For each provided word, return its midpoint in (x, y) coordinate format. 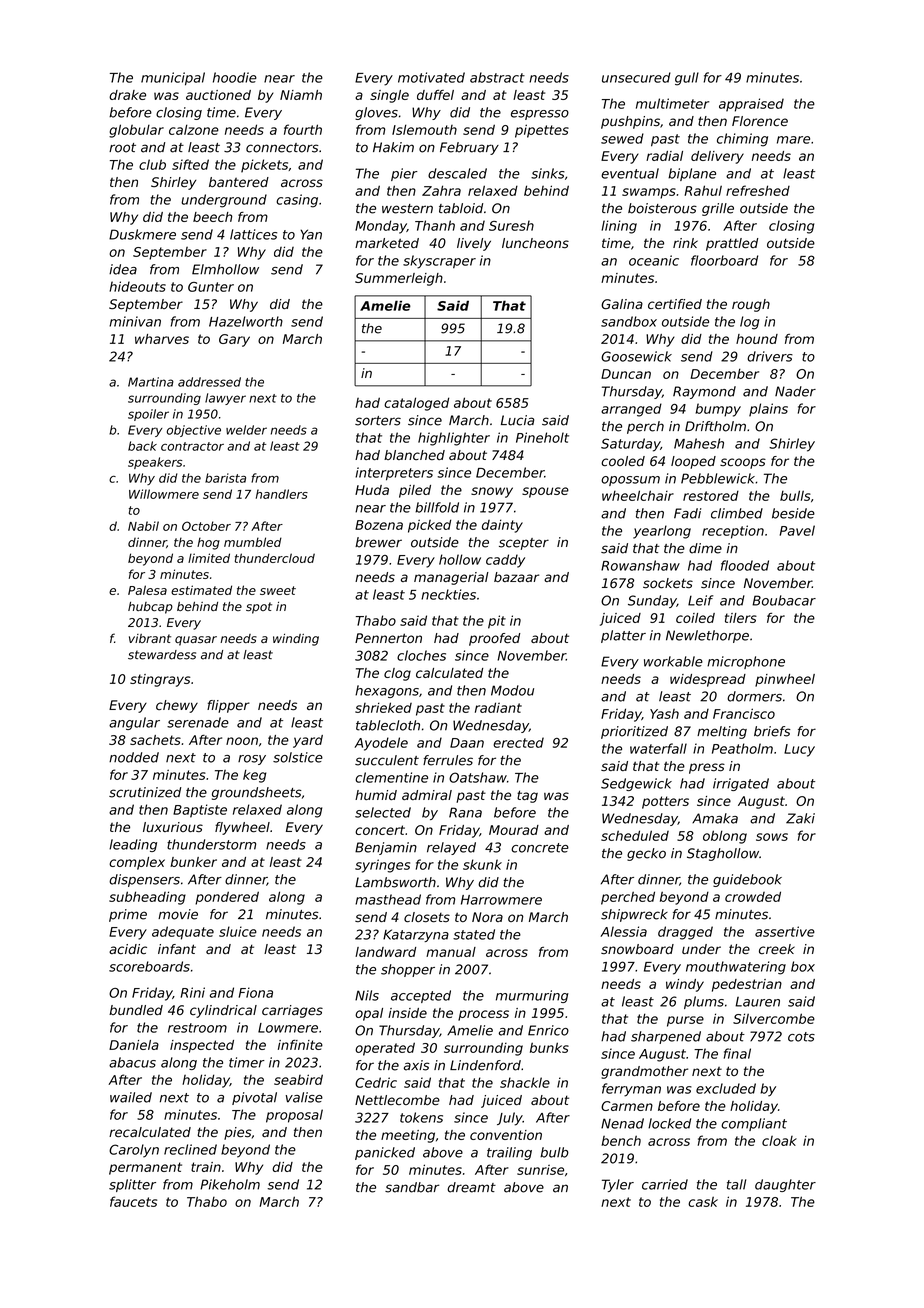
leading (133, 845)
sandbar (412, 1187)
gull (687, 79)
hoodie (235, 77)
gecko (646, 854)
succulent (387, 760)
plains (768, 410)
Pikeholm (230, 1184)
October (206, 526)
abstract (497, 77)
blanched (414, 455)
